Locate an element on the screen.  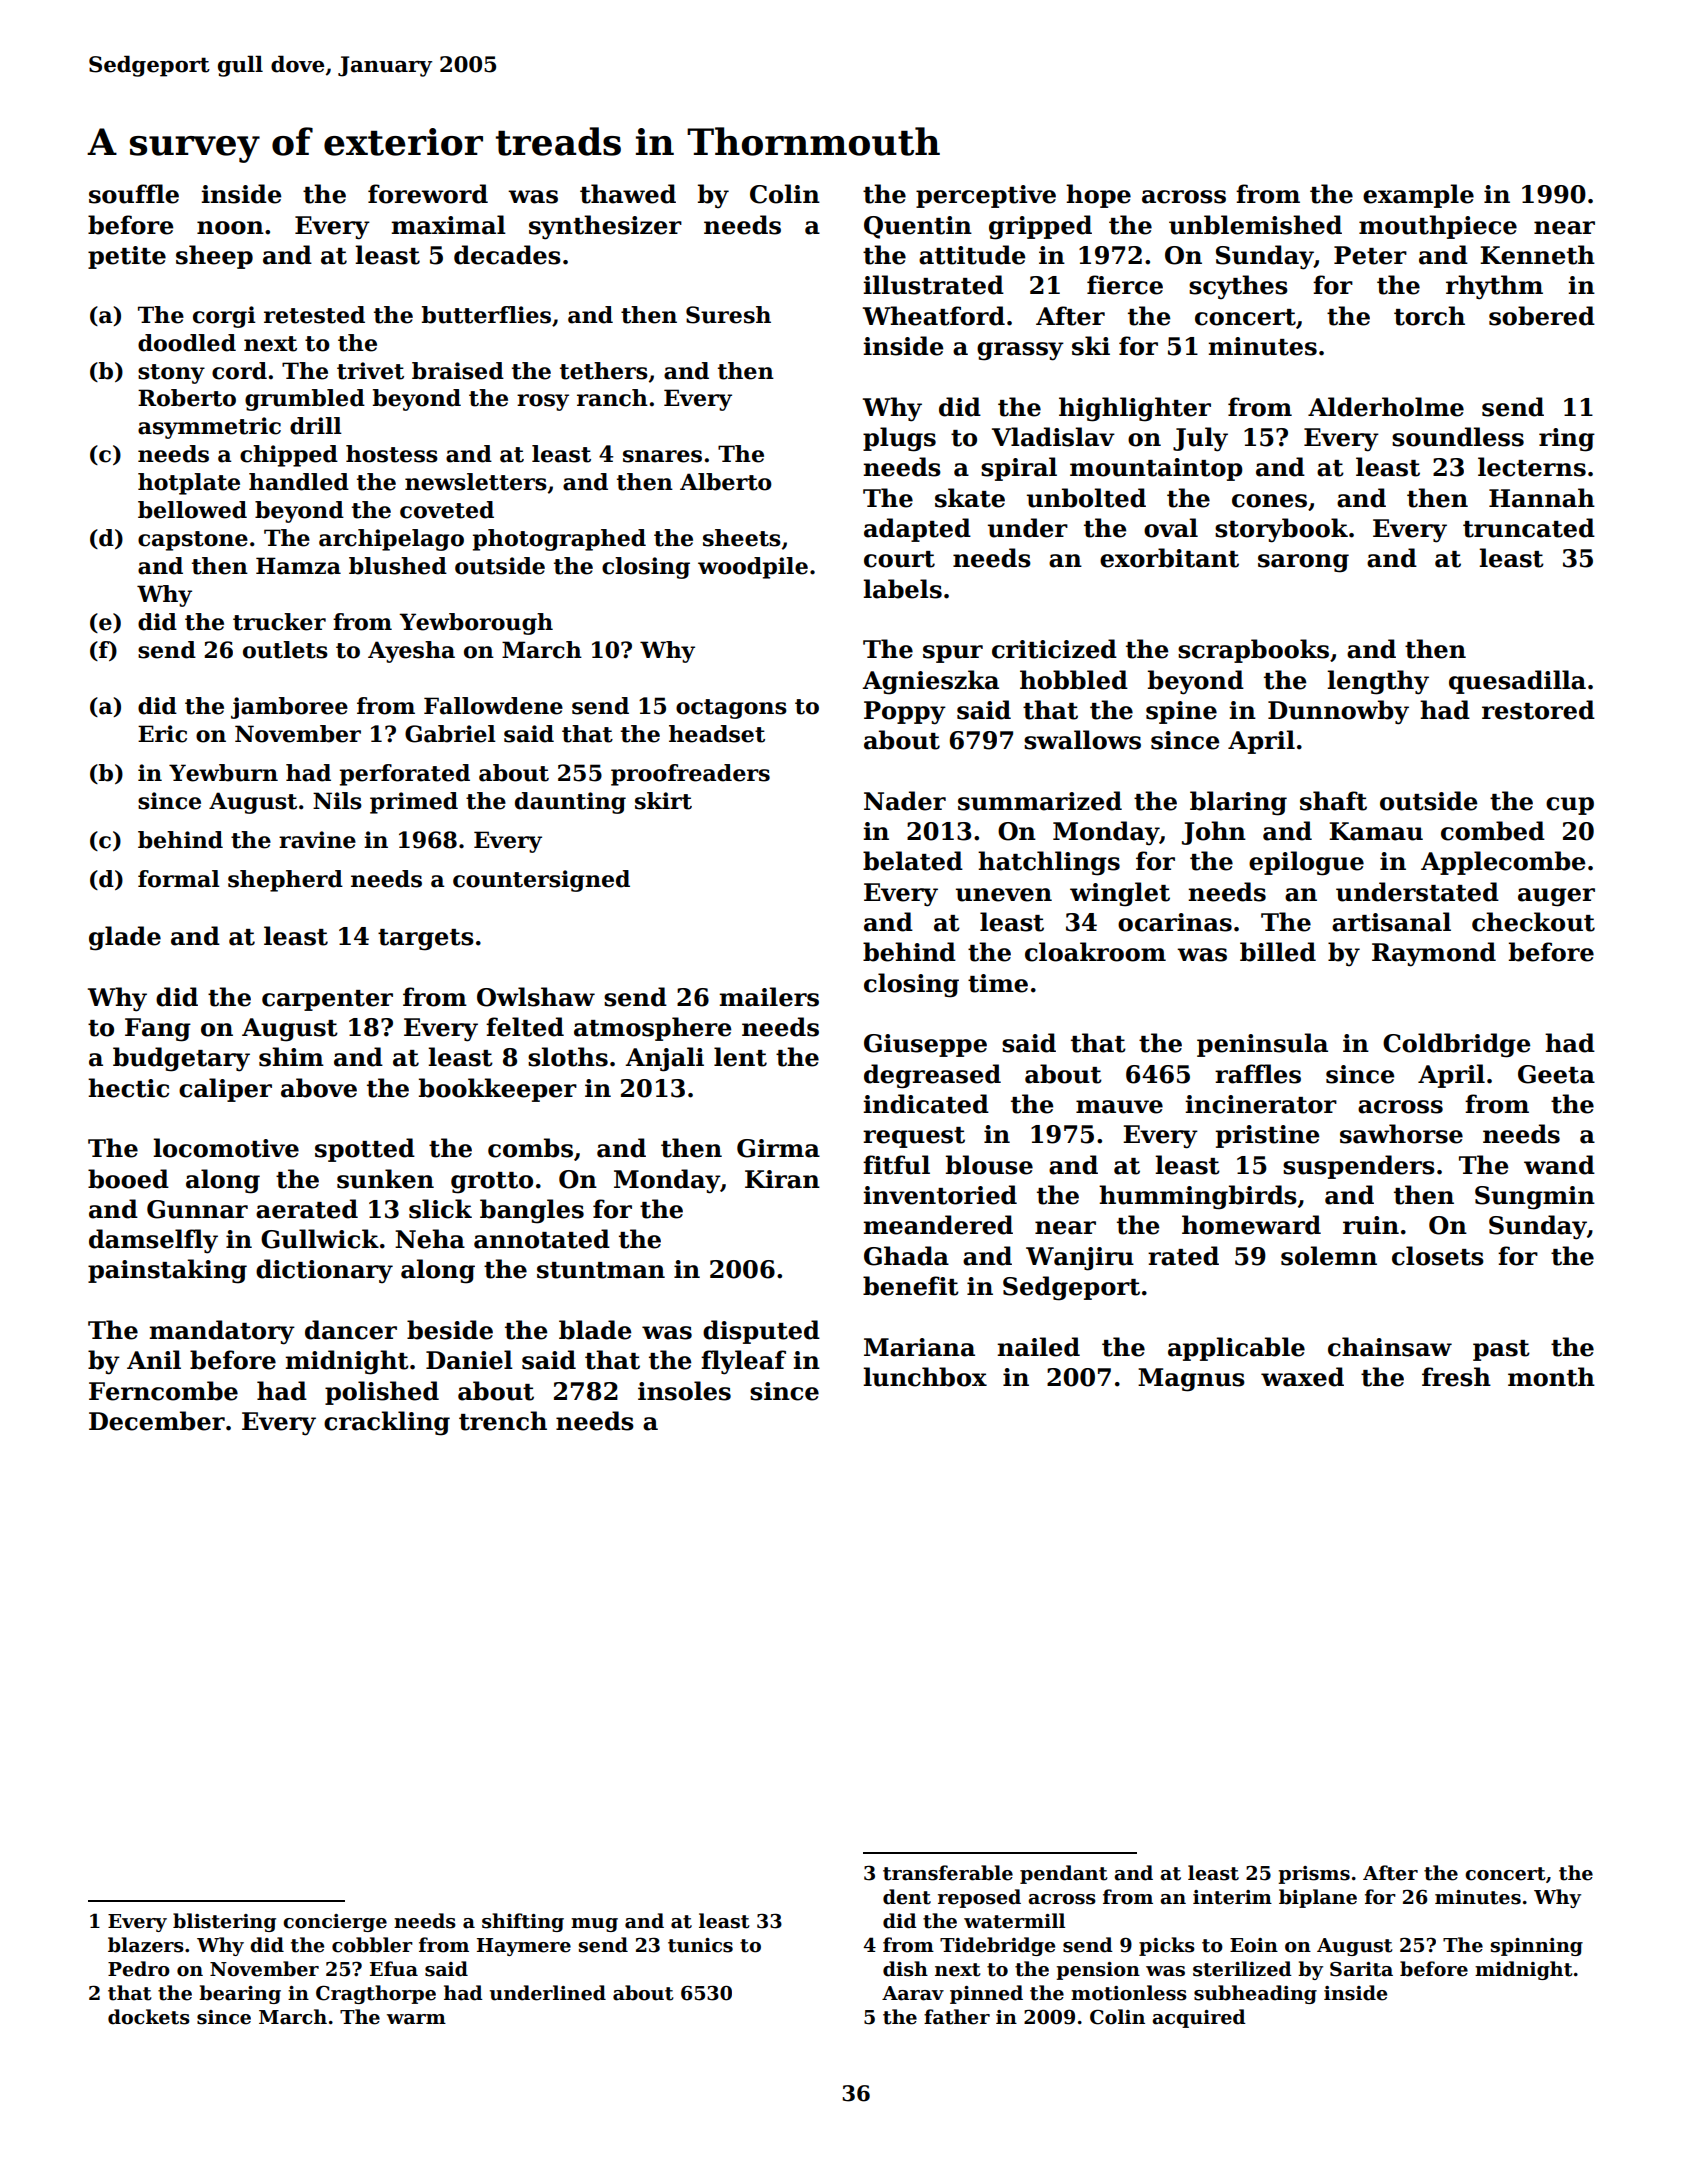
father is located at coordinates (957, 2017).
